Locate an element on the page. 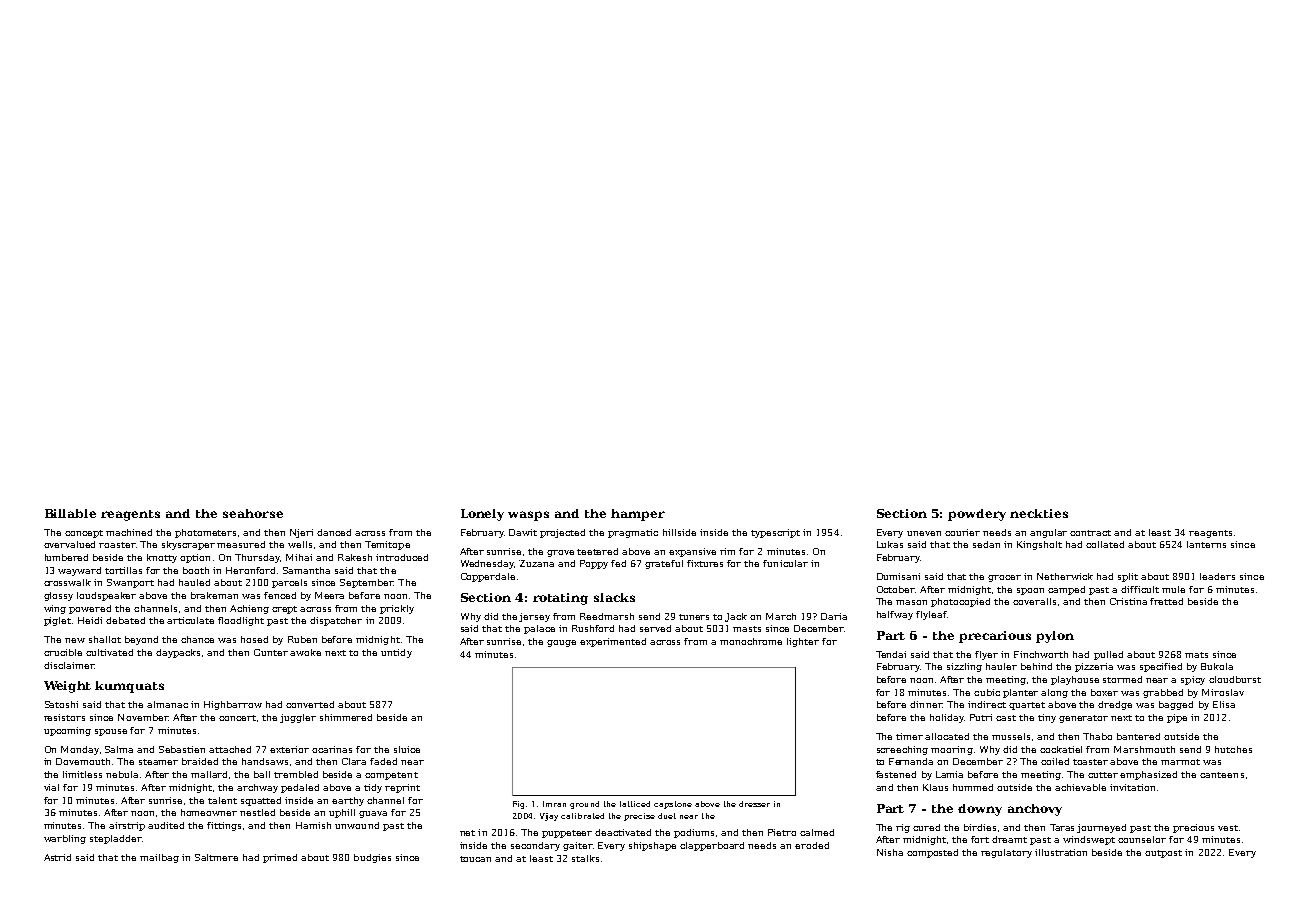  steamer is located at coordinates (158, 762).
